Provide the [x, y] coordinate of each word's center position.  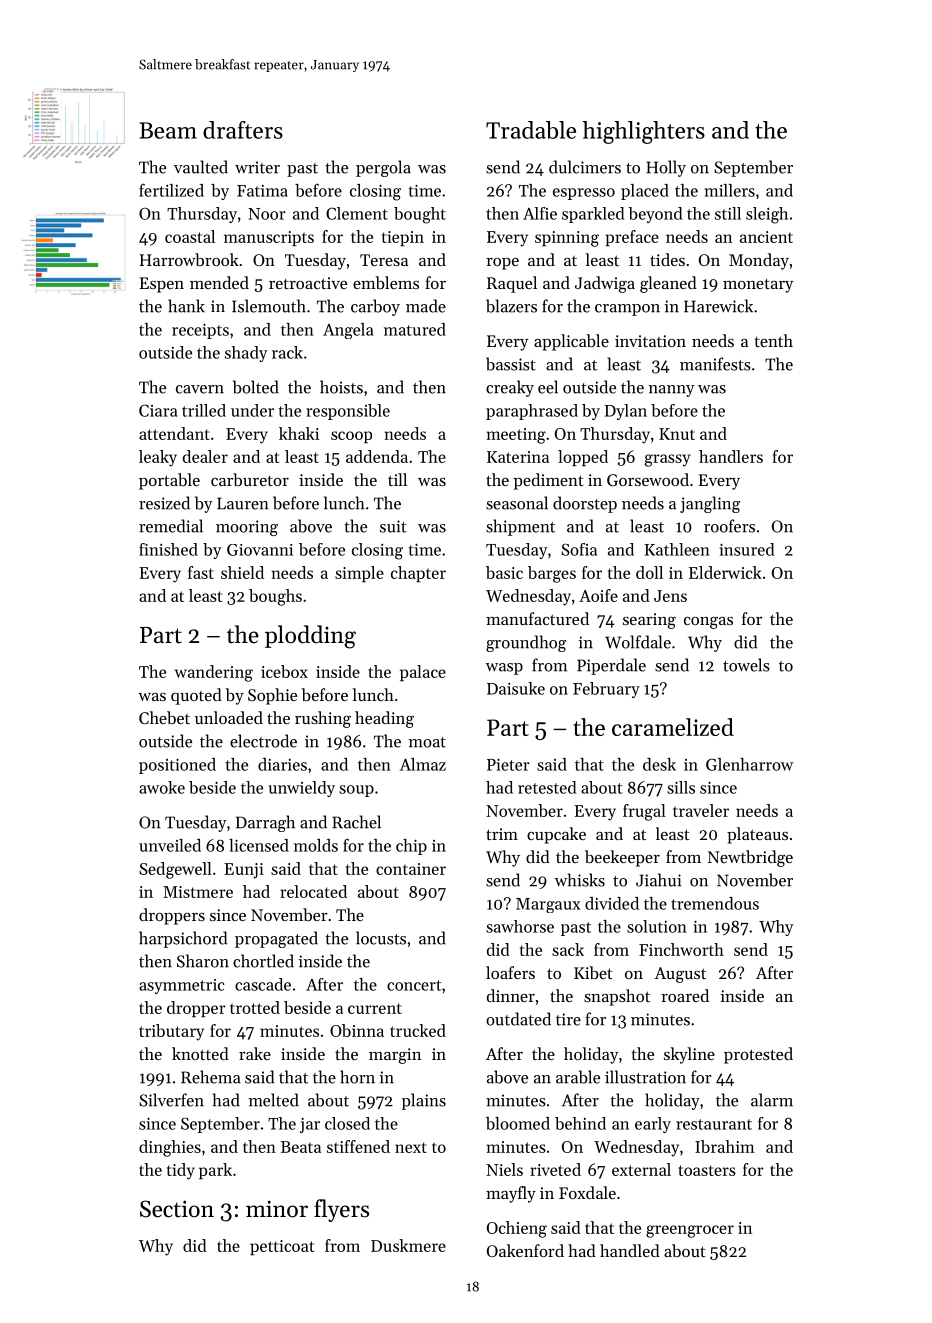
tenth [773, 340]
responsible [348, 412]
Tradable [531, 130]
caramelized [673, 727]
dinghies [170, 1148]
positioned [177, 766]
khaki [299, 433]
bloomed [518, 1123]
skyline [689, 1055]
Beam [168, 130]
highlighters [644, 132]
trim [502, 834]
